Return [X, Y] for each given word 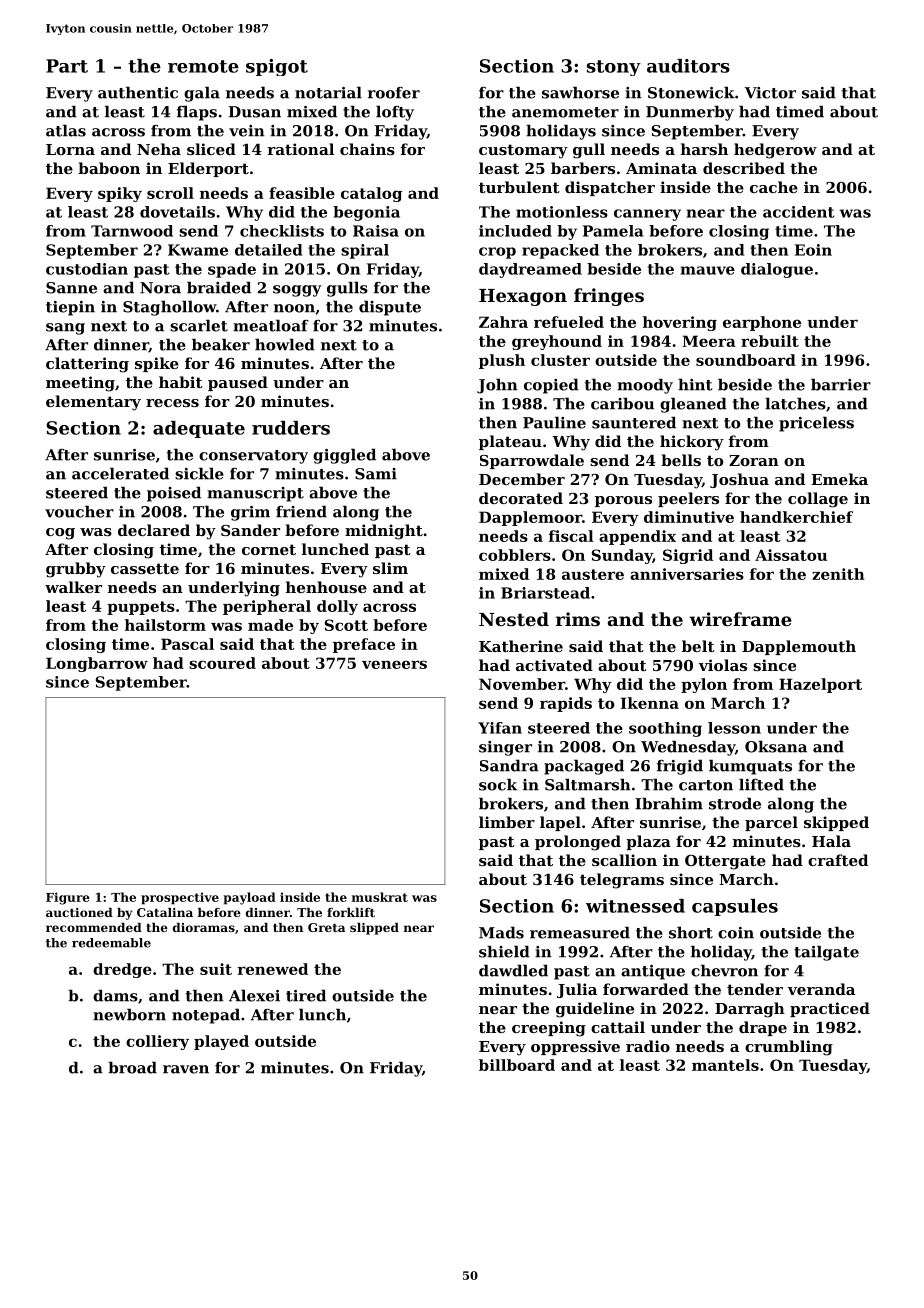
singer [505, 748]
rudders [291, 428]
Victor [770, 93]
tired [306, 995]
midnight [384, 532]
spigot [277, 67]
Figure [68, 898]
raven [186, 1069]
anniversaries [687, 574]
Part [67, 66]
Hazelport [820, 685]
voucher [79, 511]
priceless [816, 424]
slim [390, 568]
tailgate [826, 953]
